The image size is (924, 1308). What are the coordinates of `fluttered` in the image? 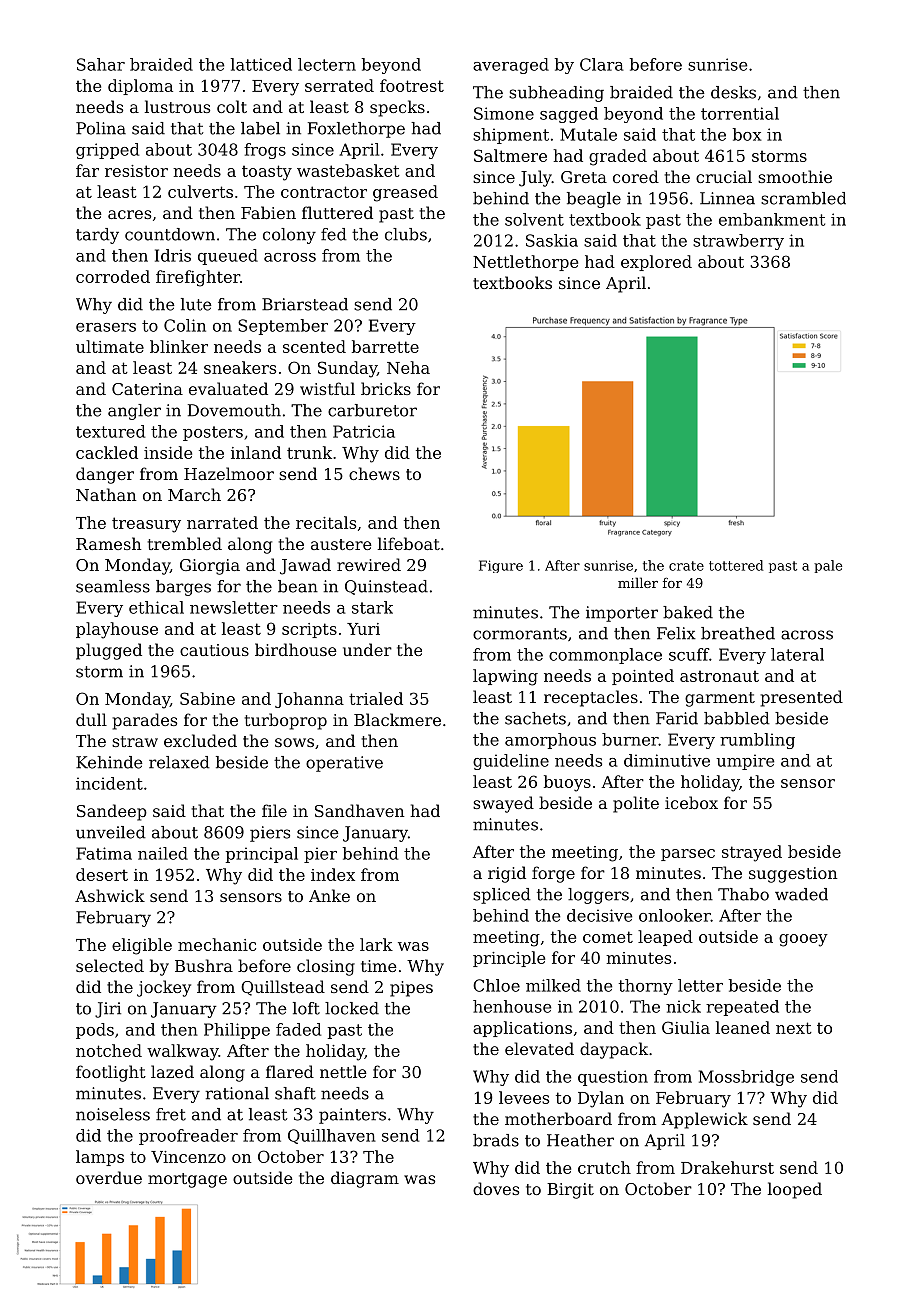 It's located at (337, 212).
